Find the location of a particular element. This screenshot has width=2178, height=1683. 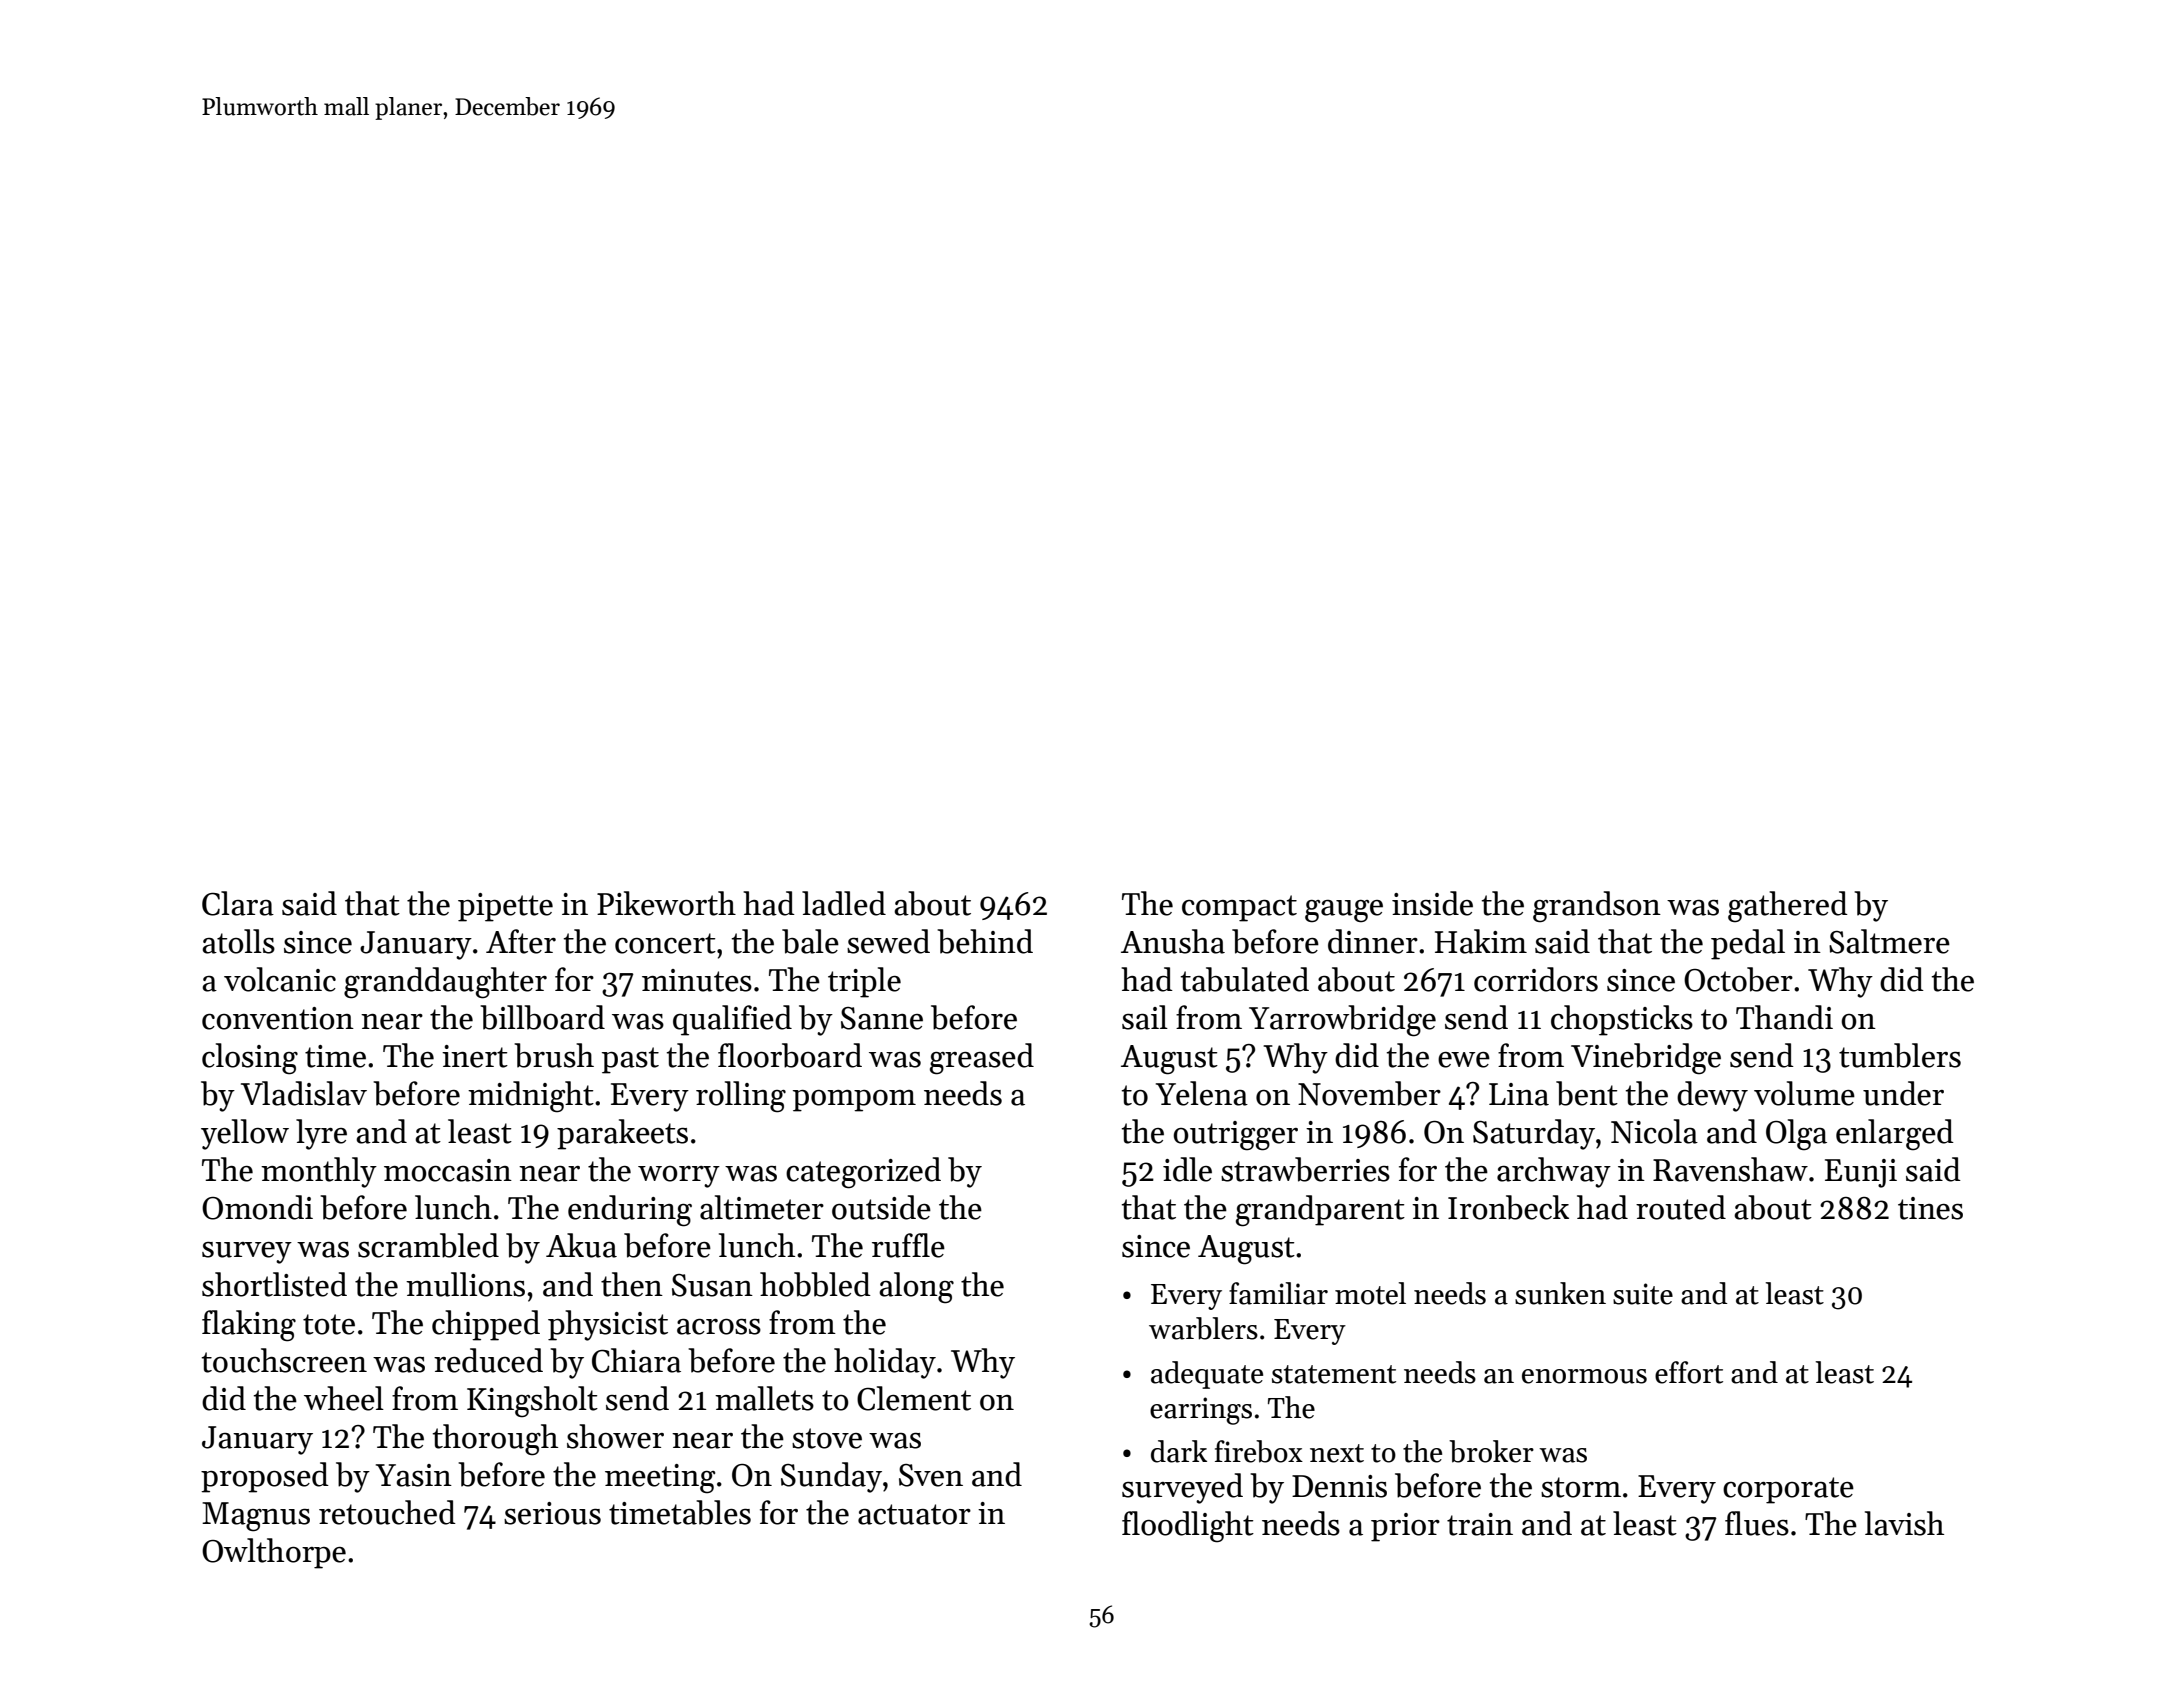

floodlight is located at coordinates (1188, 1527).
